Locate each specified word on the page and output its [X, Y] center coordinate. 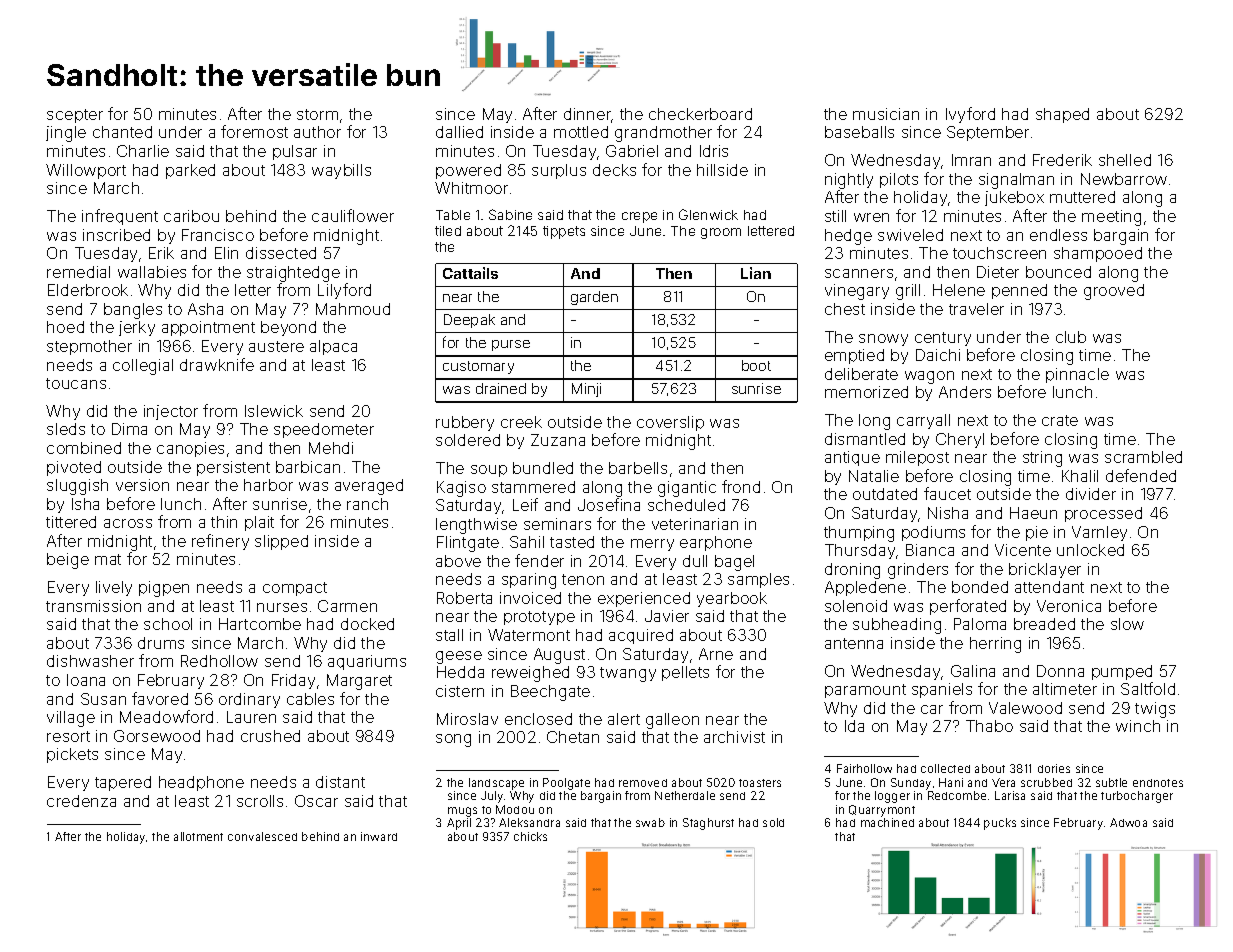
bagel [734, 563]
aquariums [367, 662]
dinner [588, 115]
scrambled [1143, 457]
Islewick [274, 411]
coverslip [670, 423]
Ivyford [970, 115]
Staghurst [708, 824]
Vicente [1023, 550]
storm [317, 114]
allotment [198, 836]
